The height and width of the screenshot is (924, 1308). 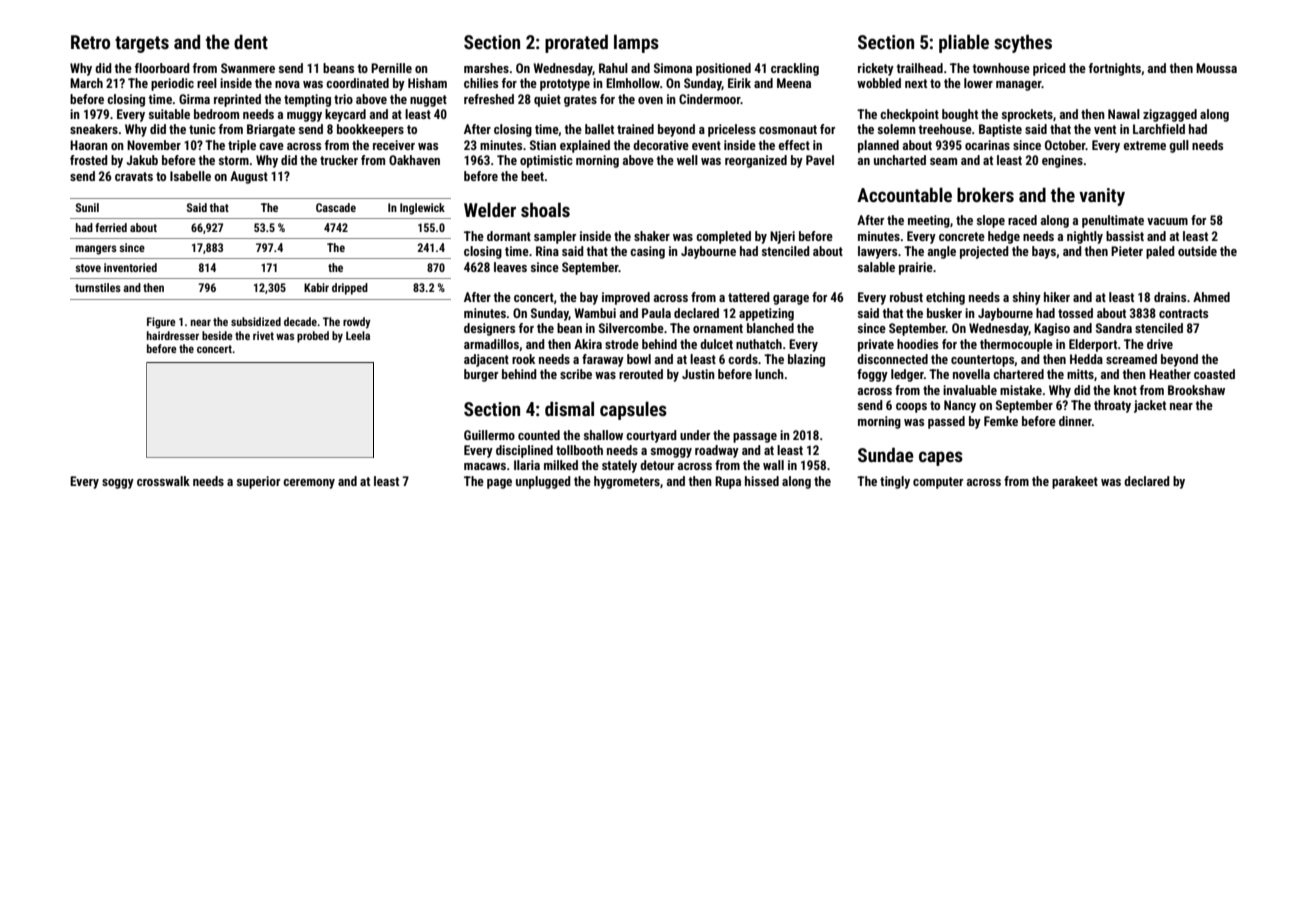 What do you see at coordinates (1170, 297) in the screenshot?
I see `drains` at bounding box center [1170, 297].
